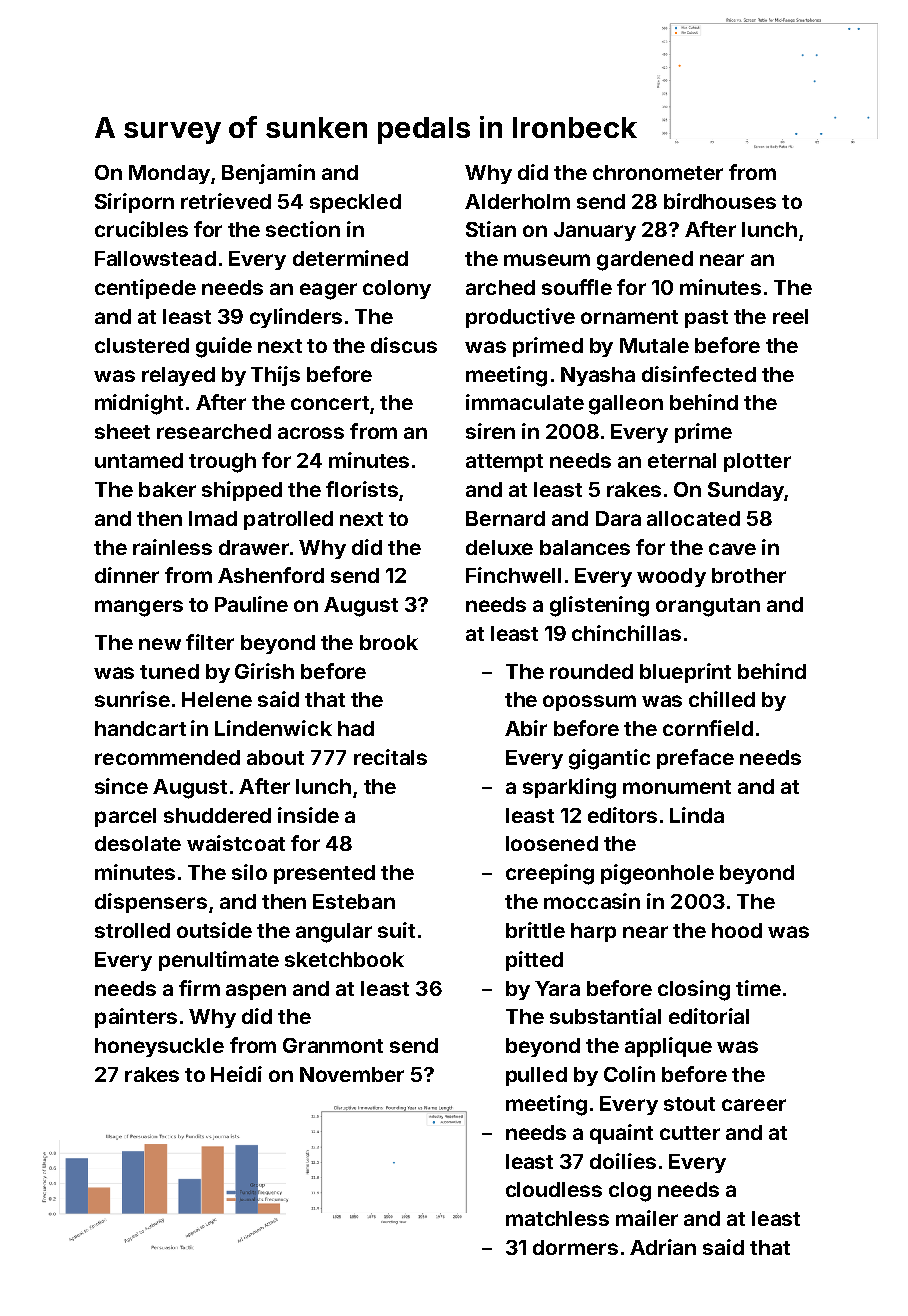  Describe the element at coordinates (134, 203) in the page. I see `Siriporn` at that location.
